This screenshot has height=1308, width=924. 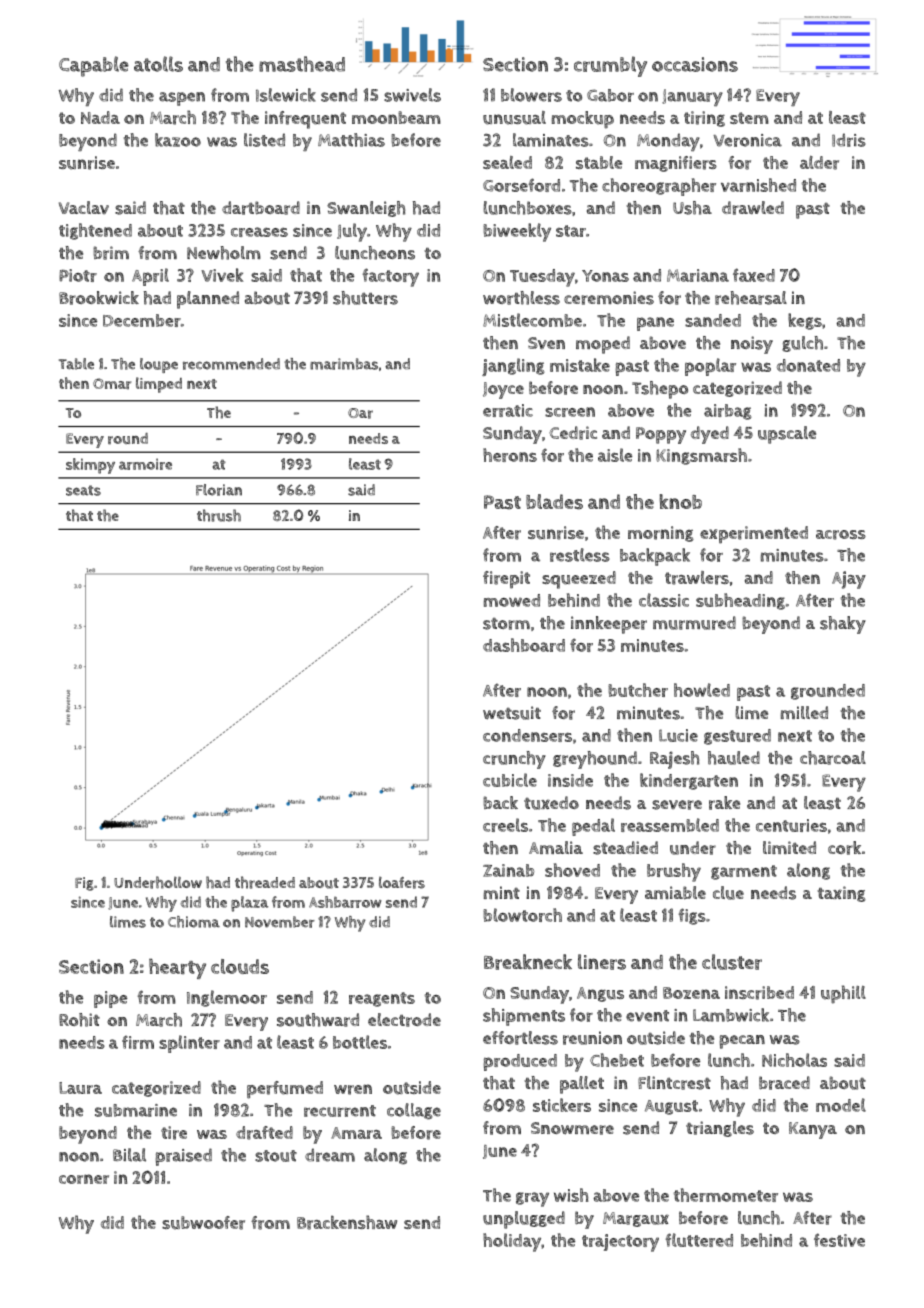 What do you see at coordinates (695, 64) in the screenshot?
I see `occasions` at bounding box center [695, 64].
